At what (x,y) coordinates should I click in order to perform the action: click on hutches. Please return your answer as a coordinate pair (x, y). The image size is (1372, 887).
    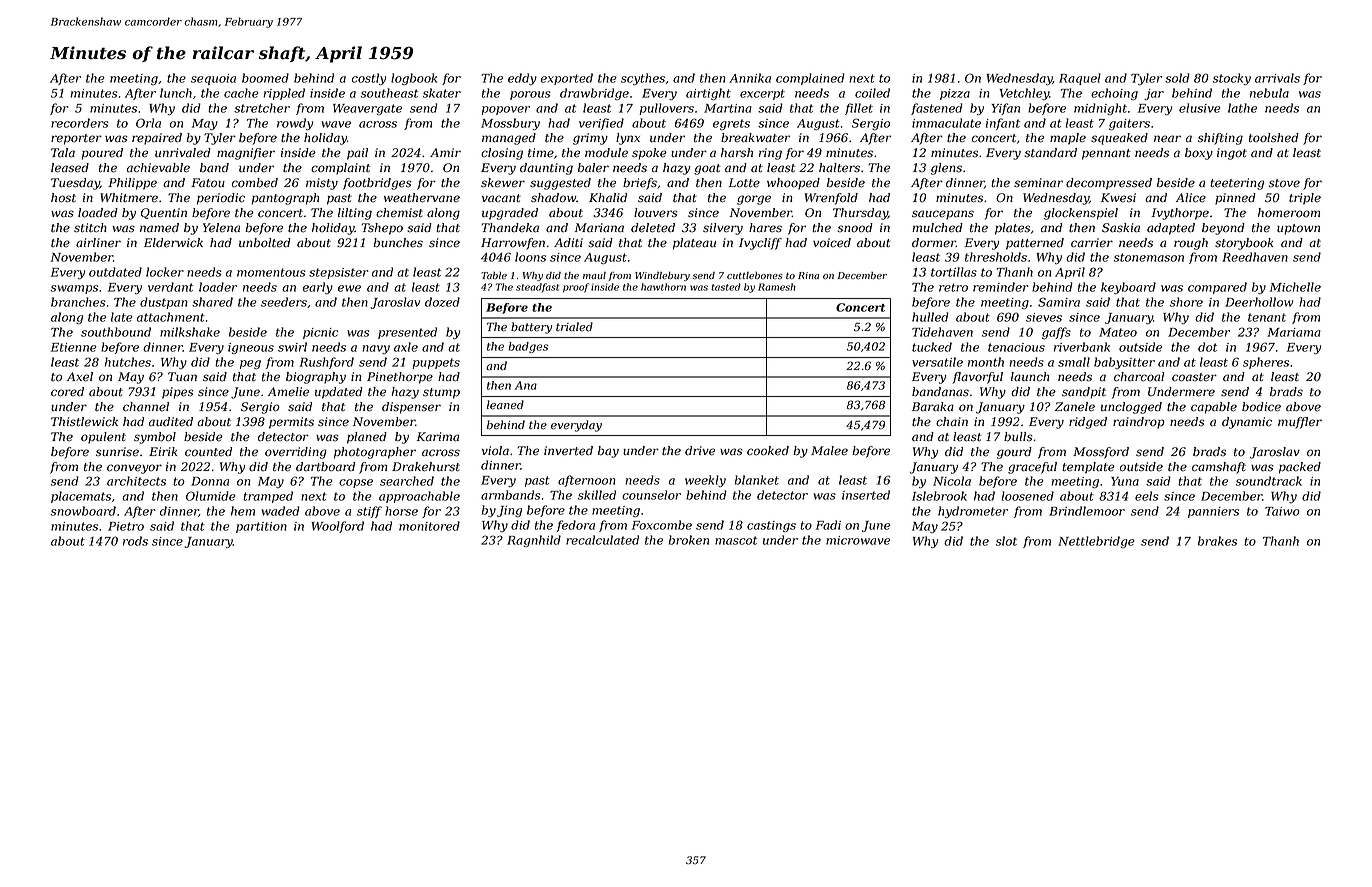
    Looking at the image, I should click on (128, 362).
